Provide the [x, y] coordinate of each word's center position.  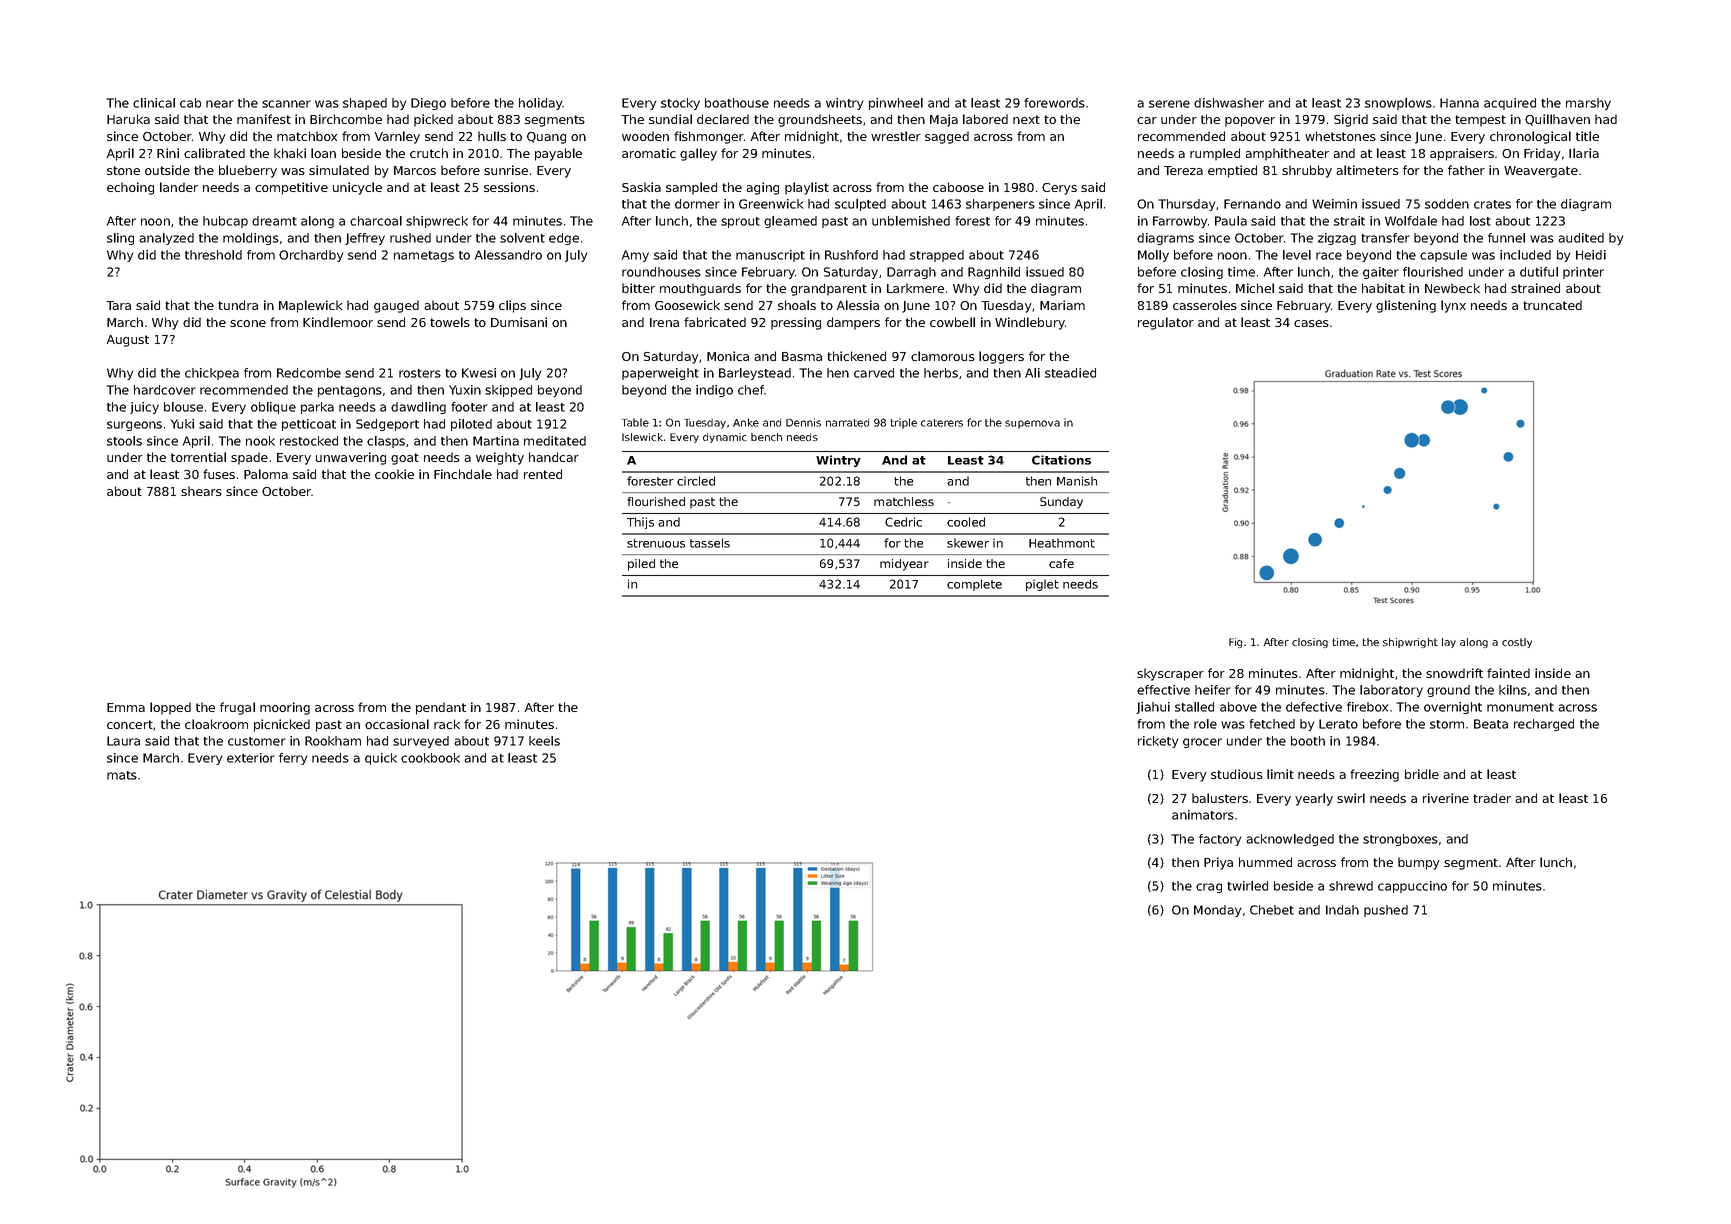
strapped [937, 256]
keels [544, 741]
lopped [170, 708]
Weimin [1334, 204]
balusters [1220, 798]
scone [248, 323]
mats [122, 775]
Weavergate [1541, 172]
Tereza [1183, 170]
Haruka [128, 119]
